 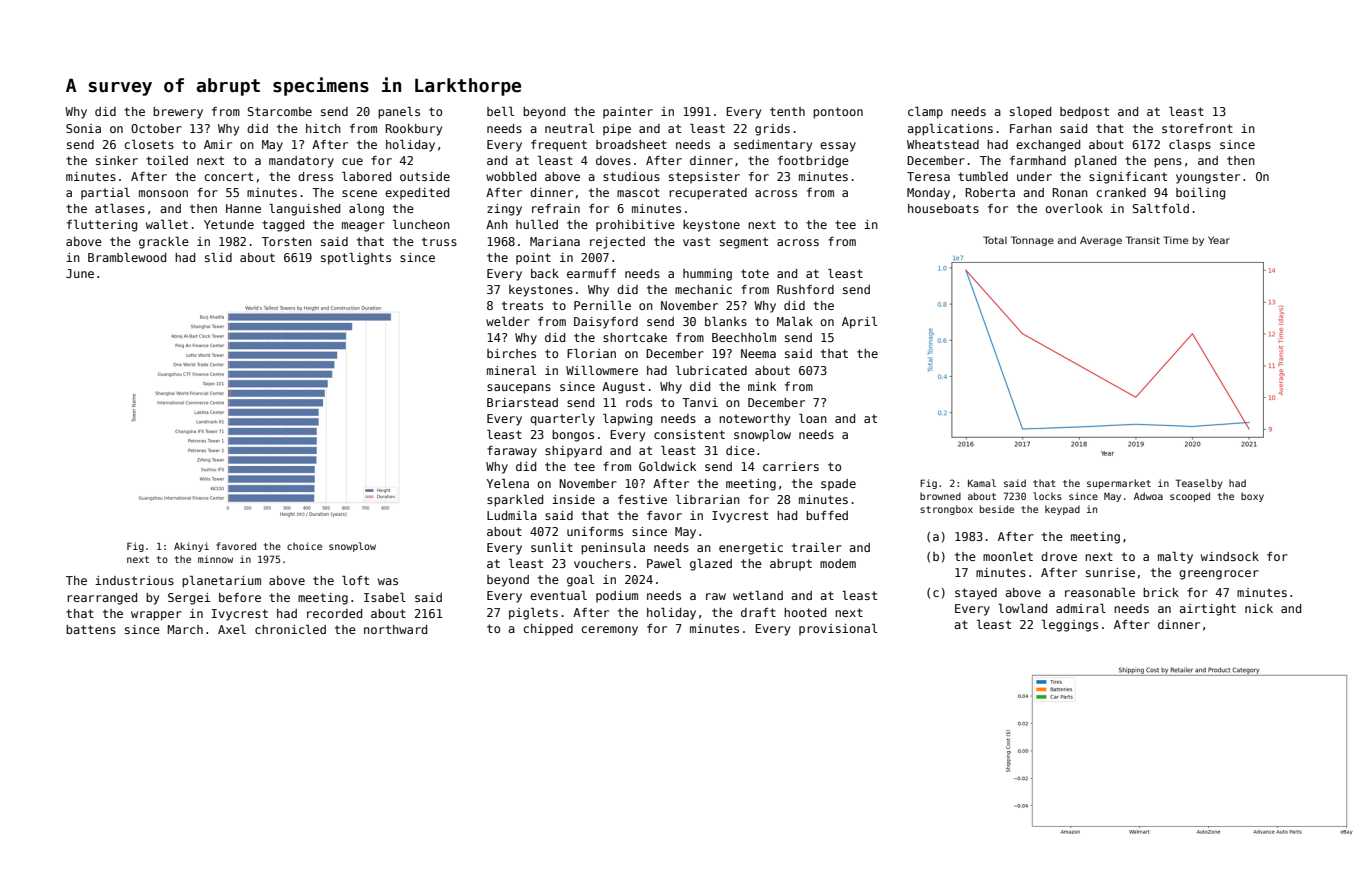 I want to click on tumbled, so click(x=983, y=176).
